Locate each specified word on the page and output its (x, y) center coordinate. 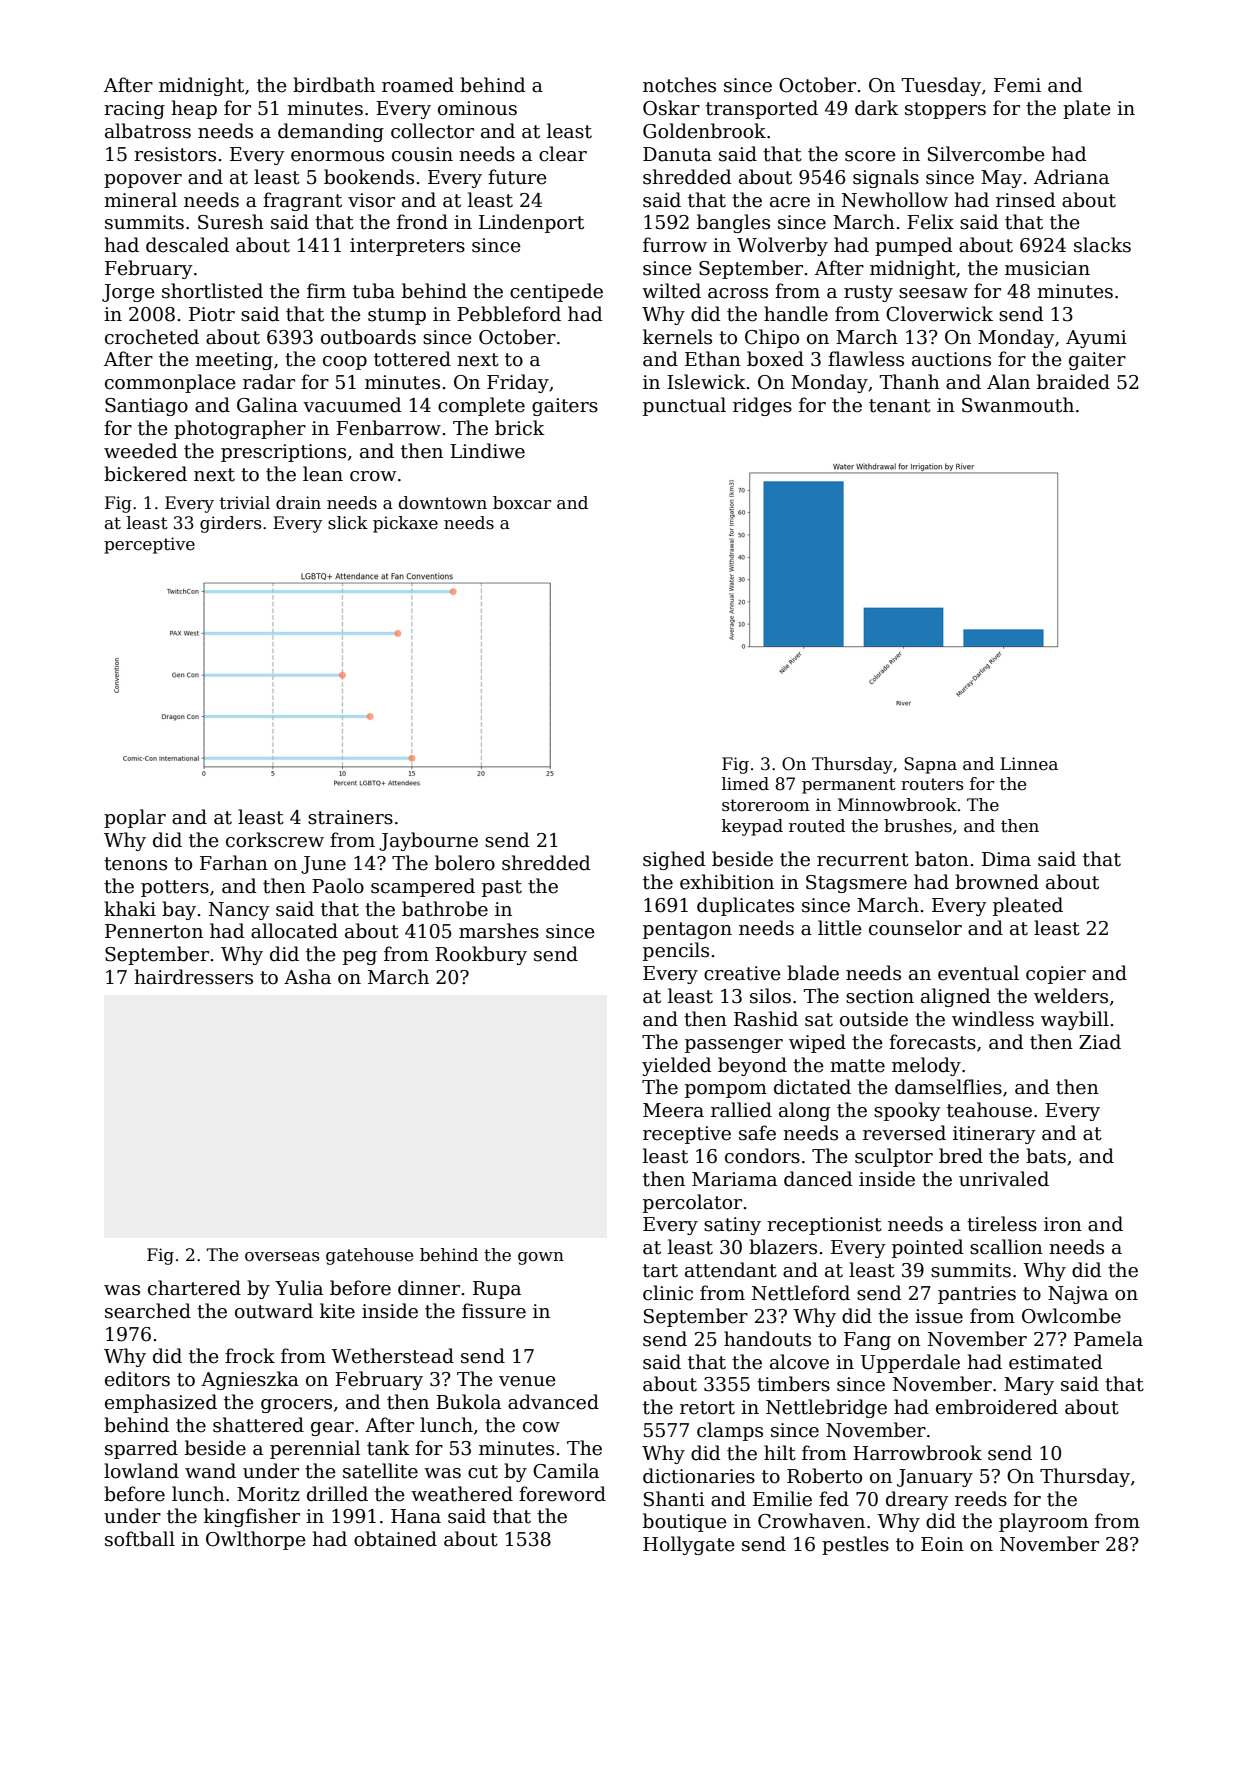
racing (134, 110)
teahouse (989, 1110)
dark (877, 108)
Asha (307, 977)
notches (679, 85)
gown (541, 1258)
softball (140, 1539)
